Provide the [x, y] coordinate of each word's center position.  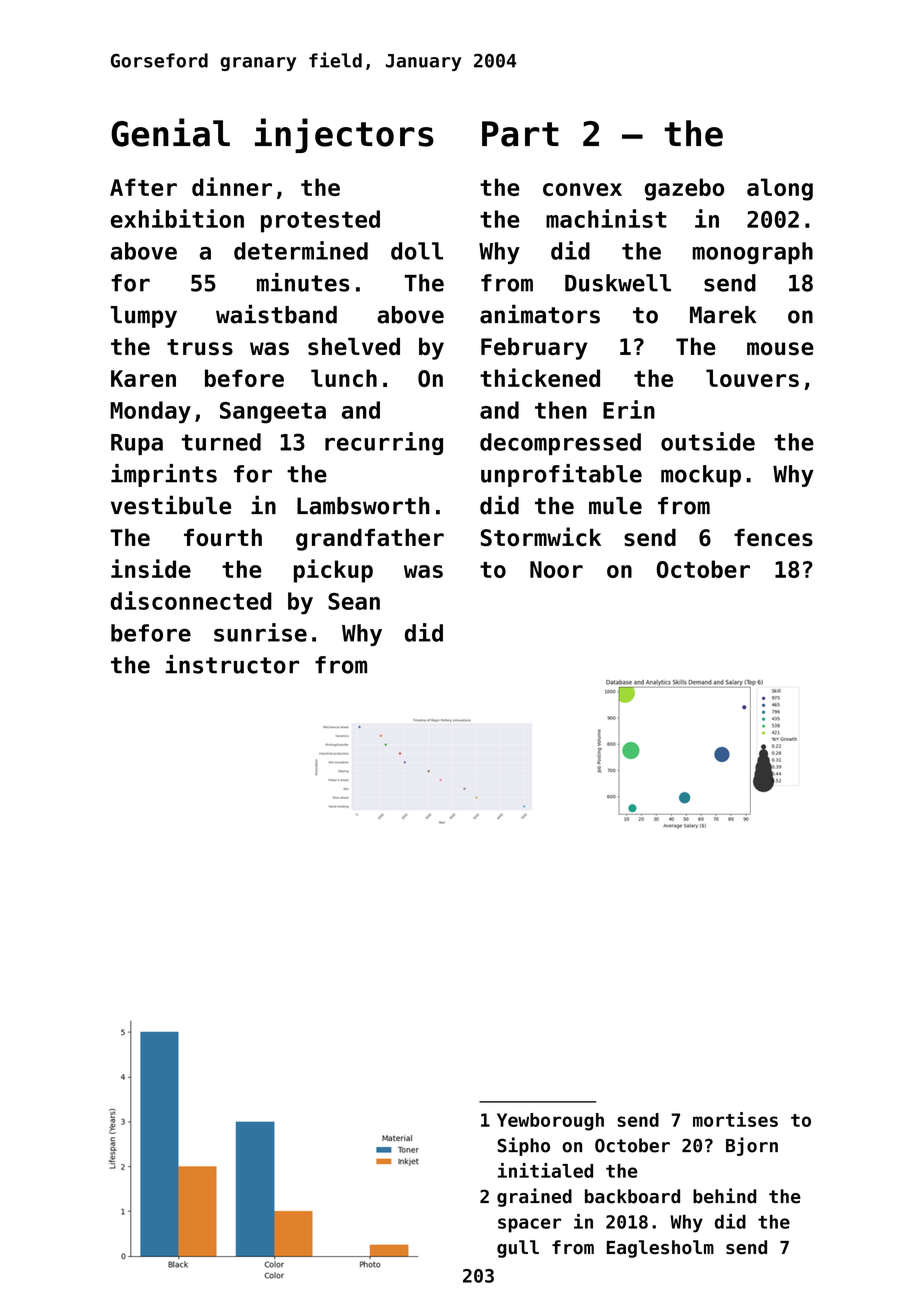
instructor [232, 664]
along [780, 189]
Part [520, 134]
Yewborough [550, 1122]
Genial [170, 132]
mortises [735, 1119]
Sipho [523, 1146]
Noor [556, 569]
